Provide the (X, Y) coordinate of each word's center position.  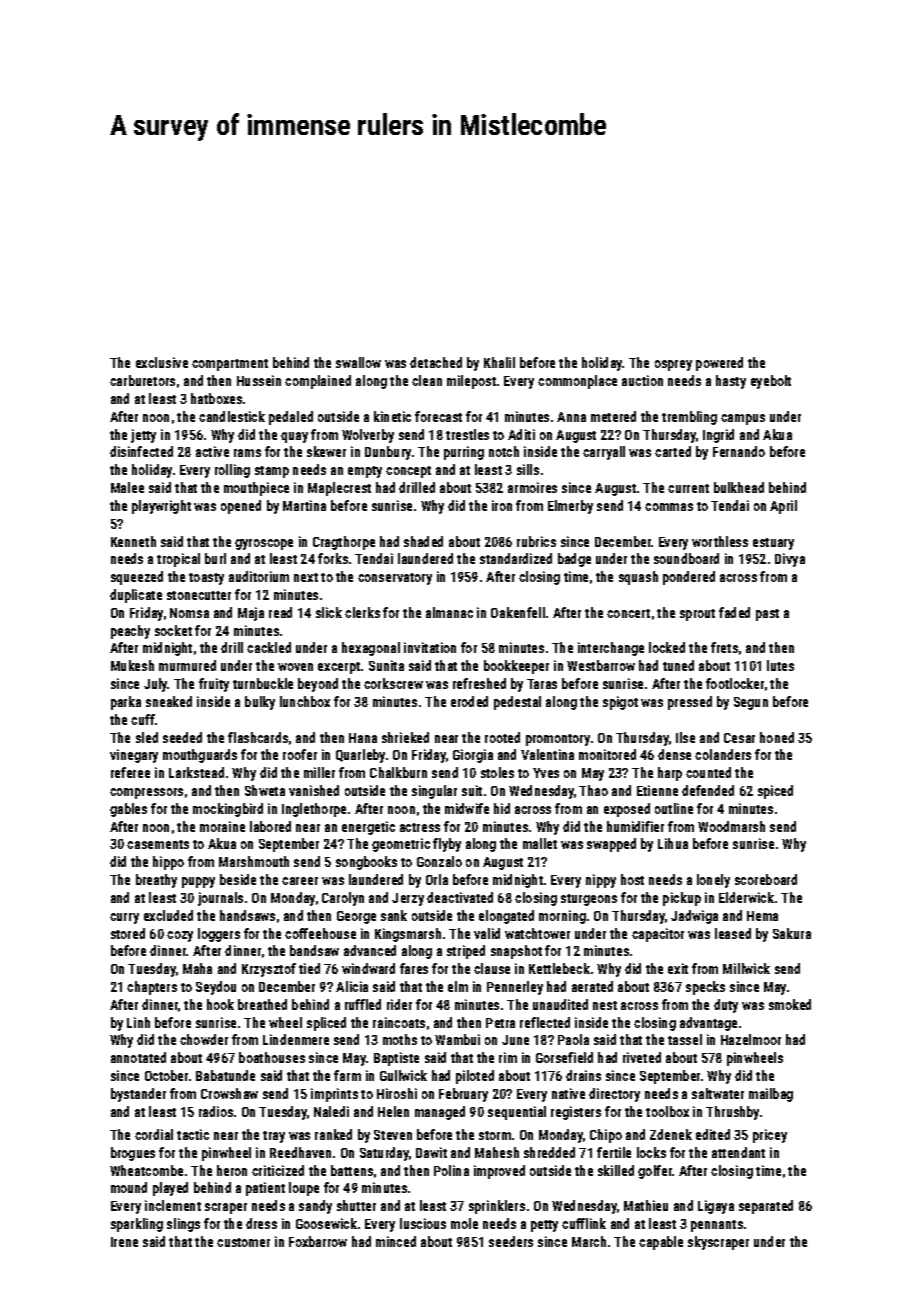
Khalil (499, 362)
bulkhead (739, 487)
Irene (124, 1242)
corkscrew (393, 683)
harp (670, 774)
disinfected (141, 451)
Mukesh (132, 665)
